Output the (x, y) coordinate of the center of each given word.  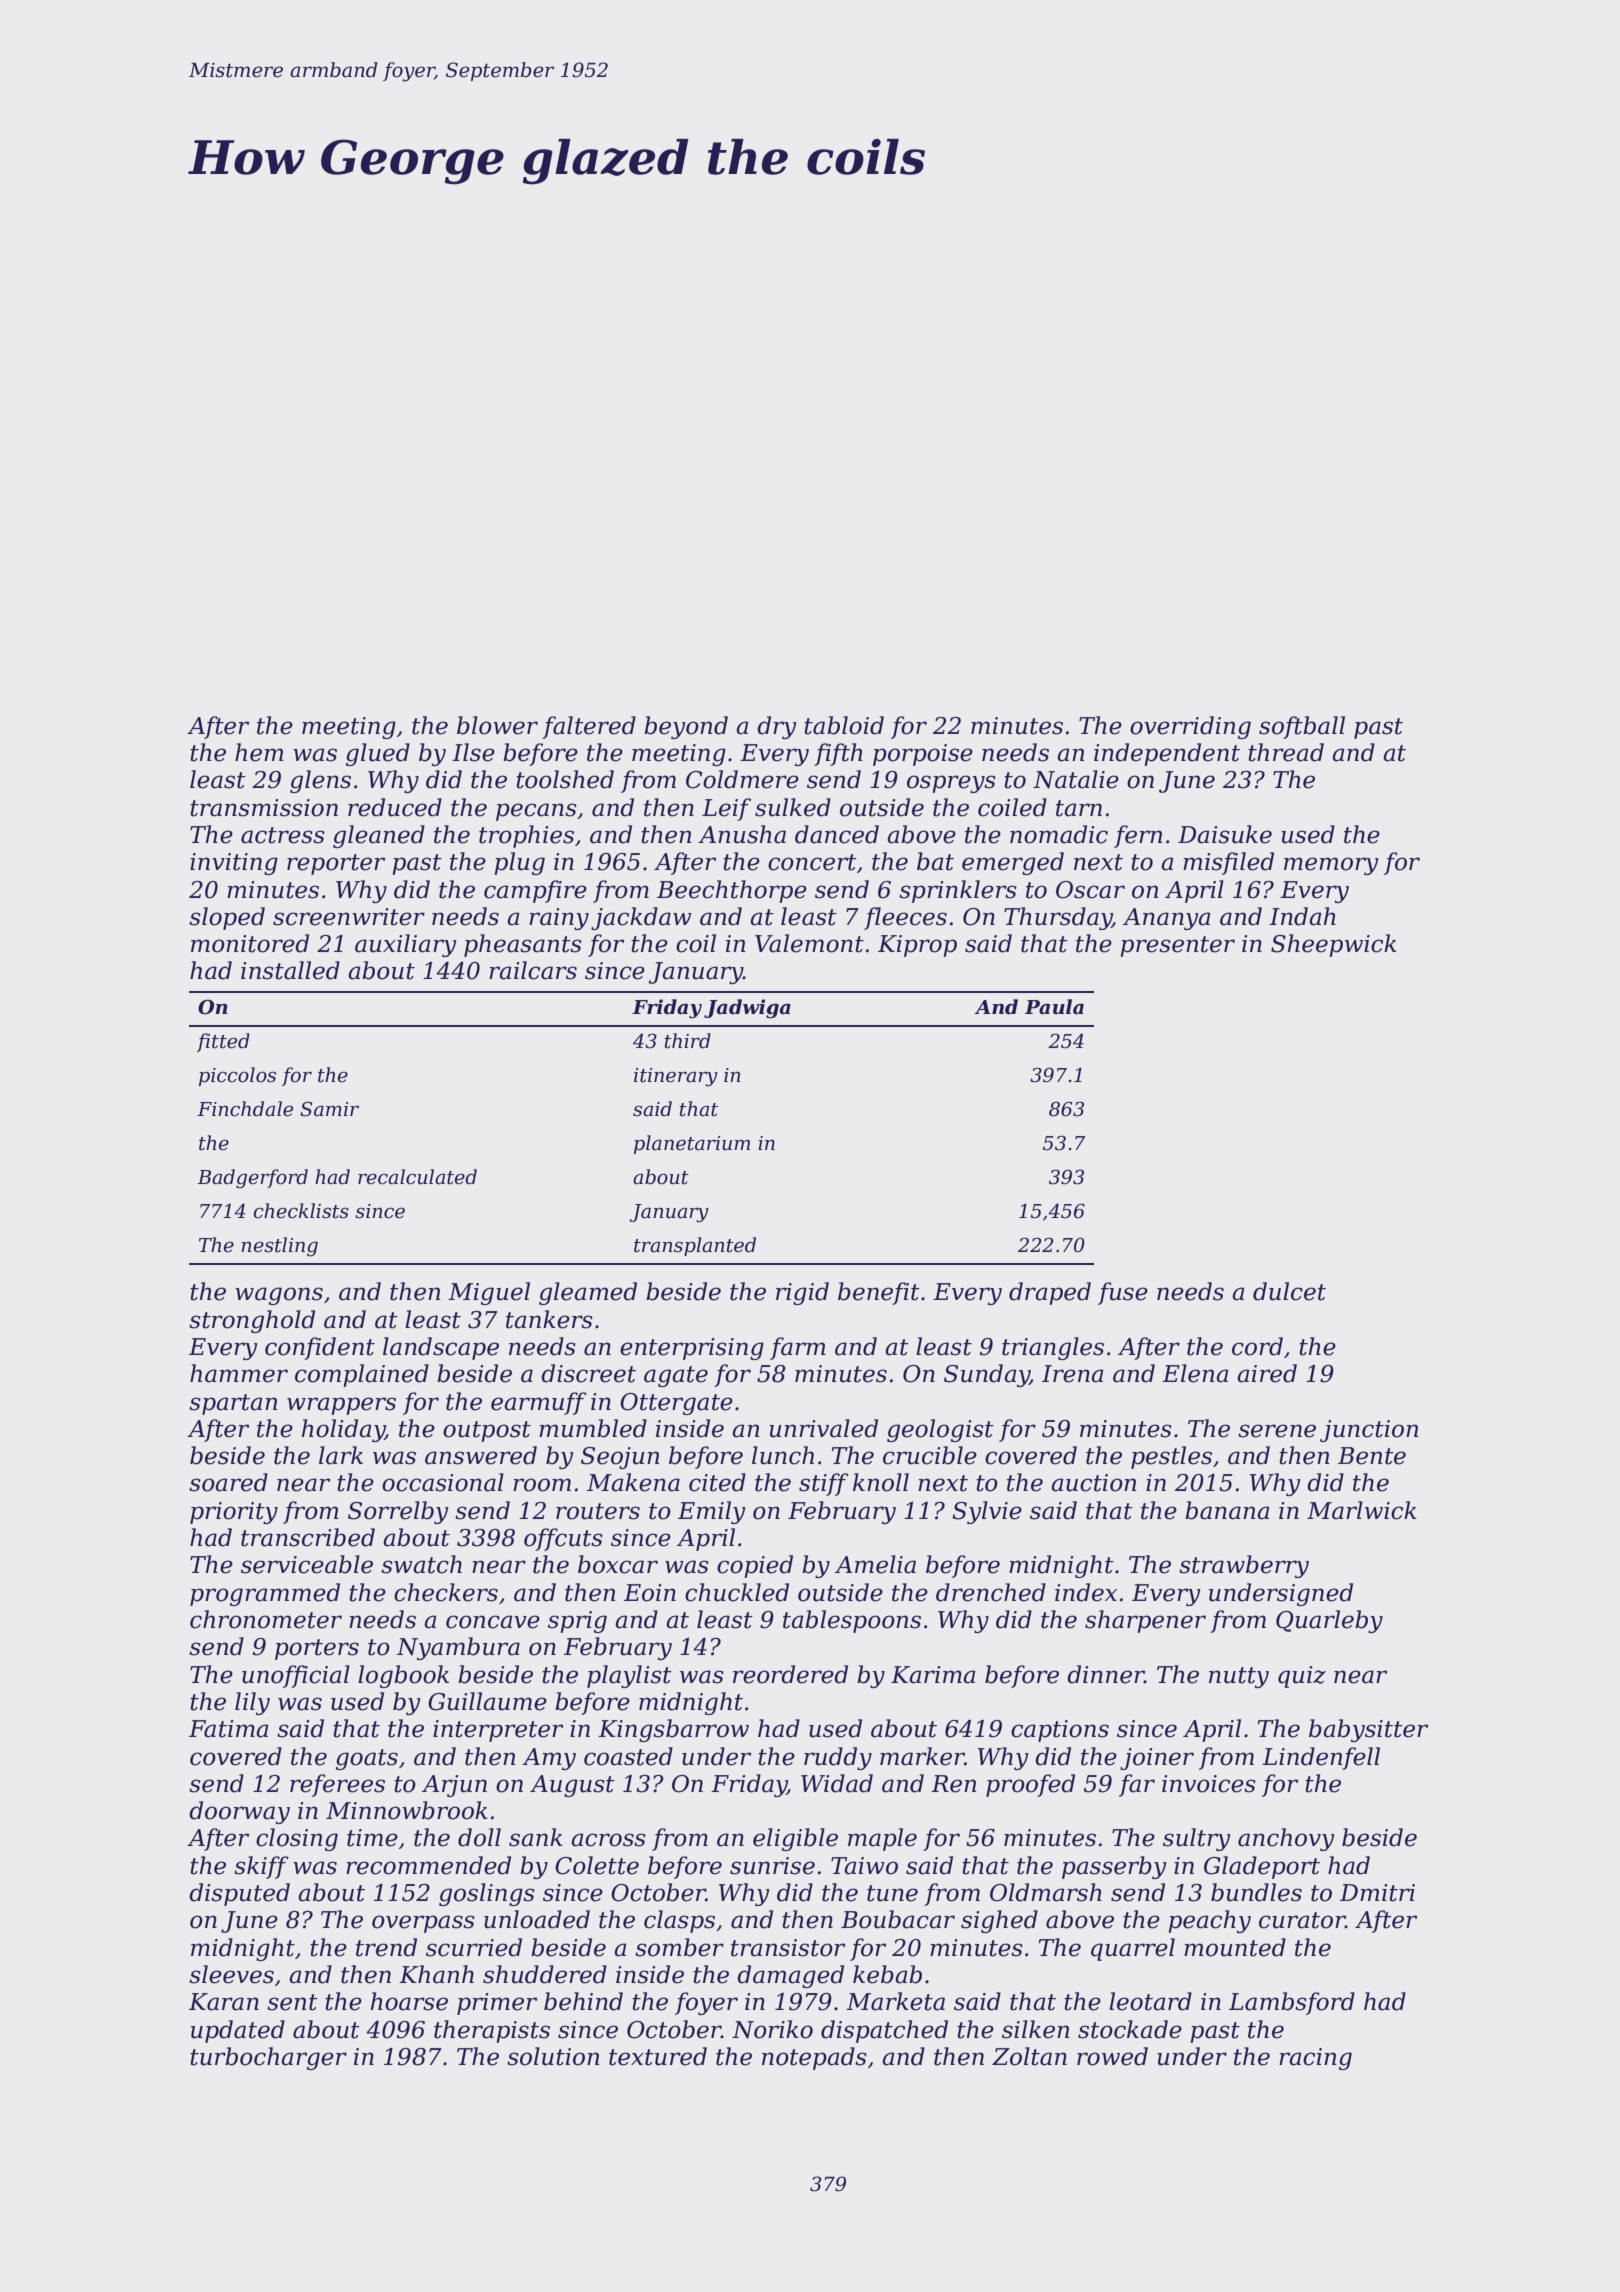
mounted (1235, 1947)
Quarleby (1329, 1621)
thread (1286, 752)
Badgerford (252, 1179)
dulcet (1289, 1291)
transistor (788, 1948)
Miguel (489, 1293)
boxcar (618, 1564)
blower (497, 725)
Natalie (1076, 779)
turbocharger (268, 2058)
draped (1050, 1293)
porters (317, 1649)
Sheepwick (1334, 945)
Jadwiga (747, 1009)
